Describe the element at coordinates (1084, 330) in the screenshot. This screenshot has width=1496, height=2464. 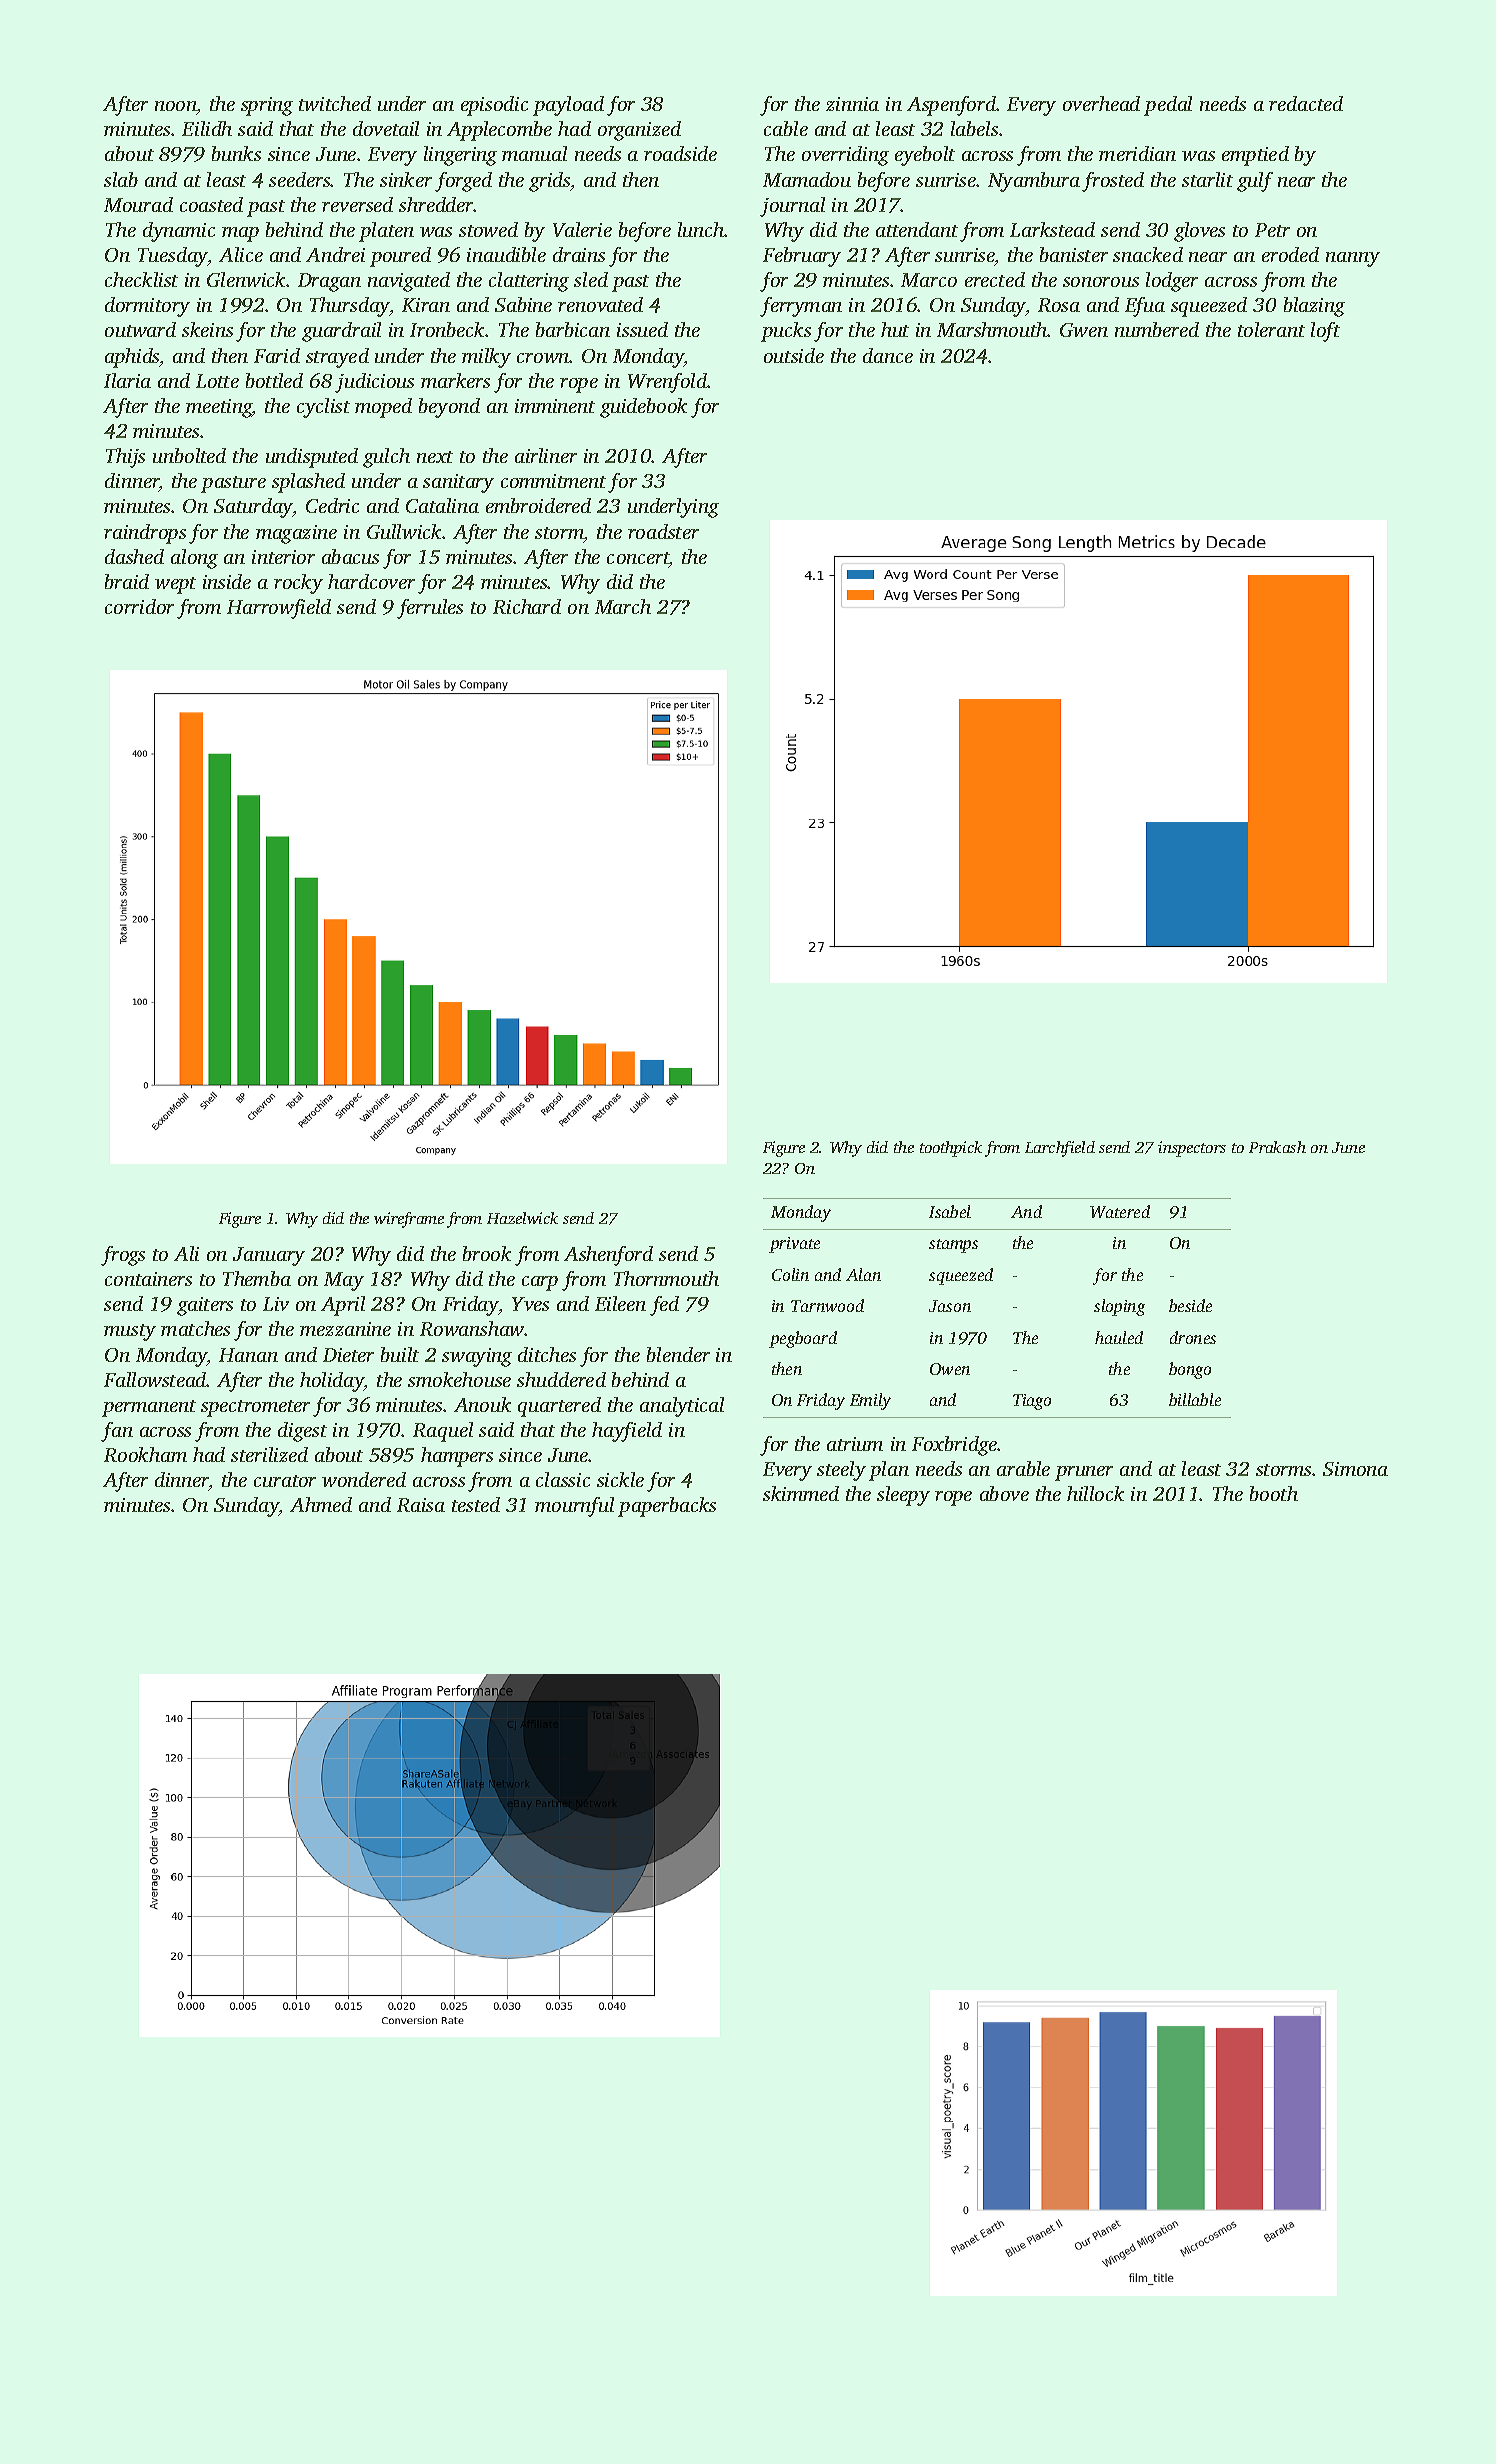
I see `Gwen` at that location.
